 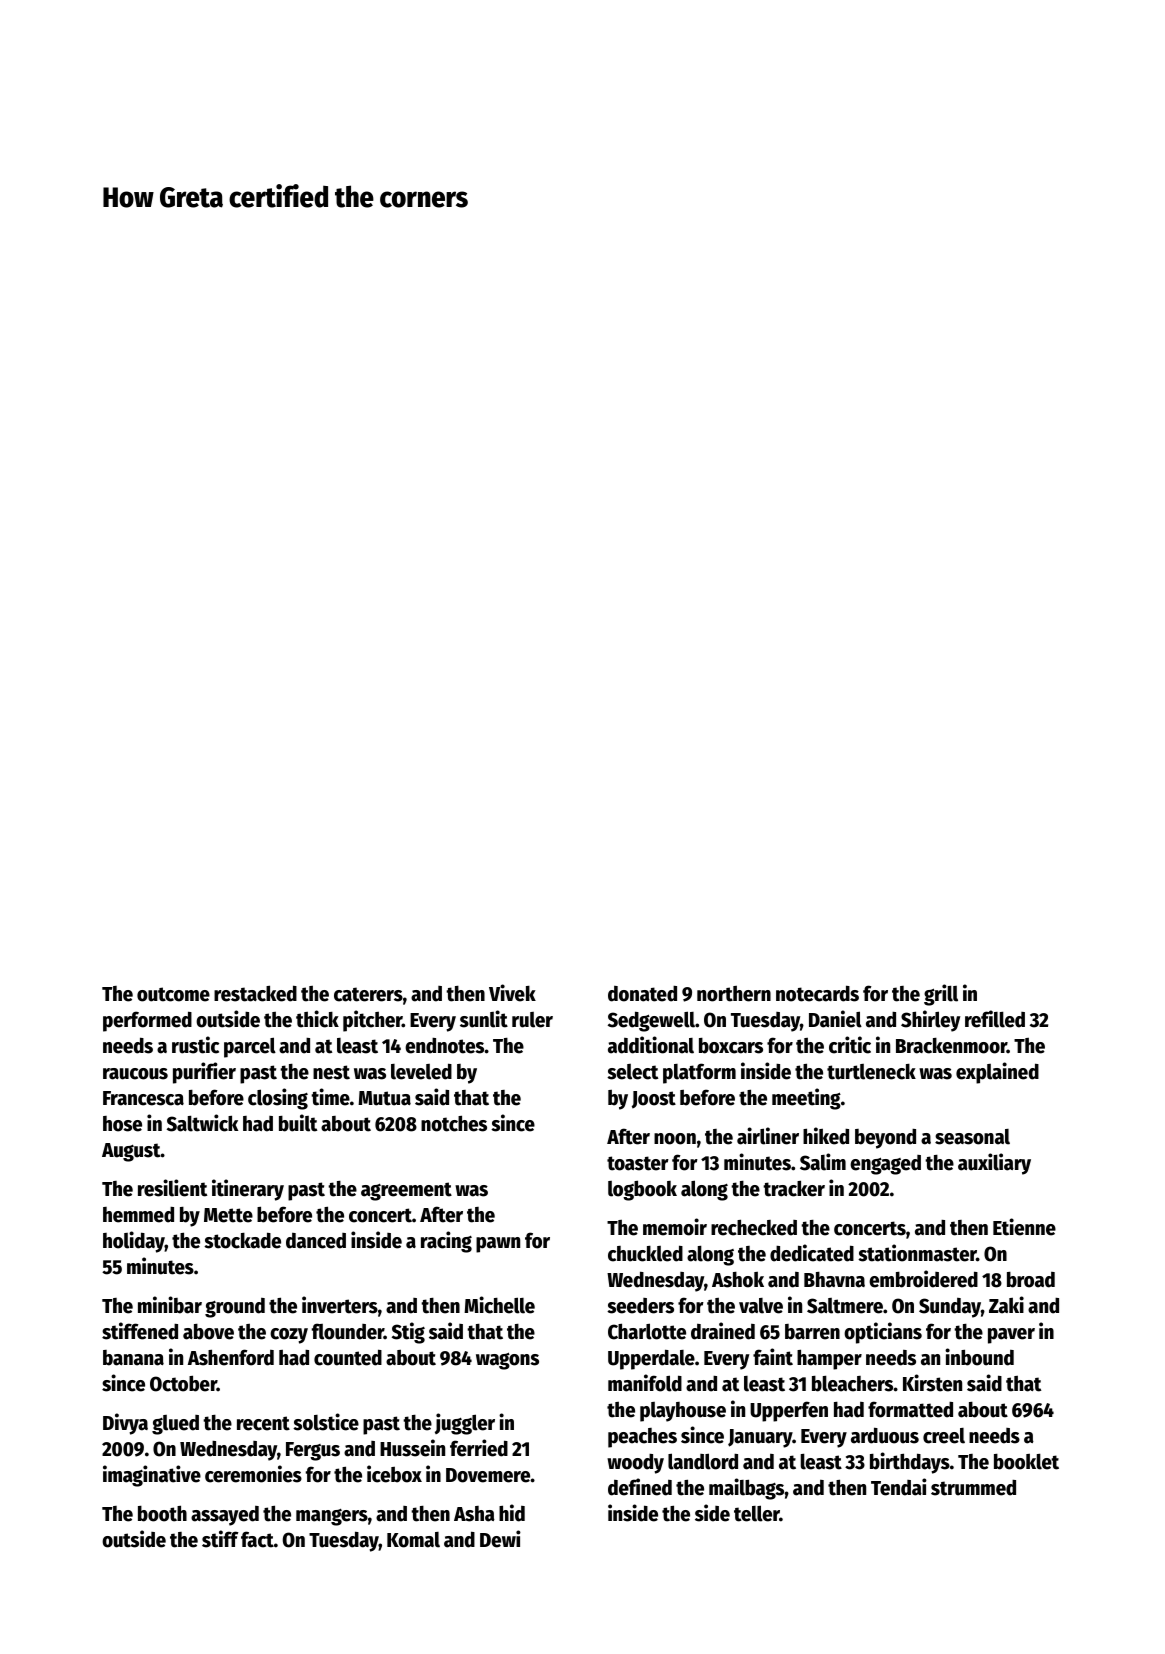 What do you see at coordinates (257, 1539) in the document?
I see `fact` at bounding box center [257, 1539].
